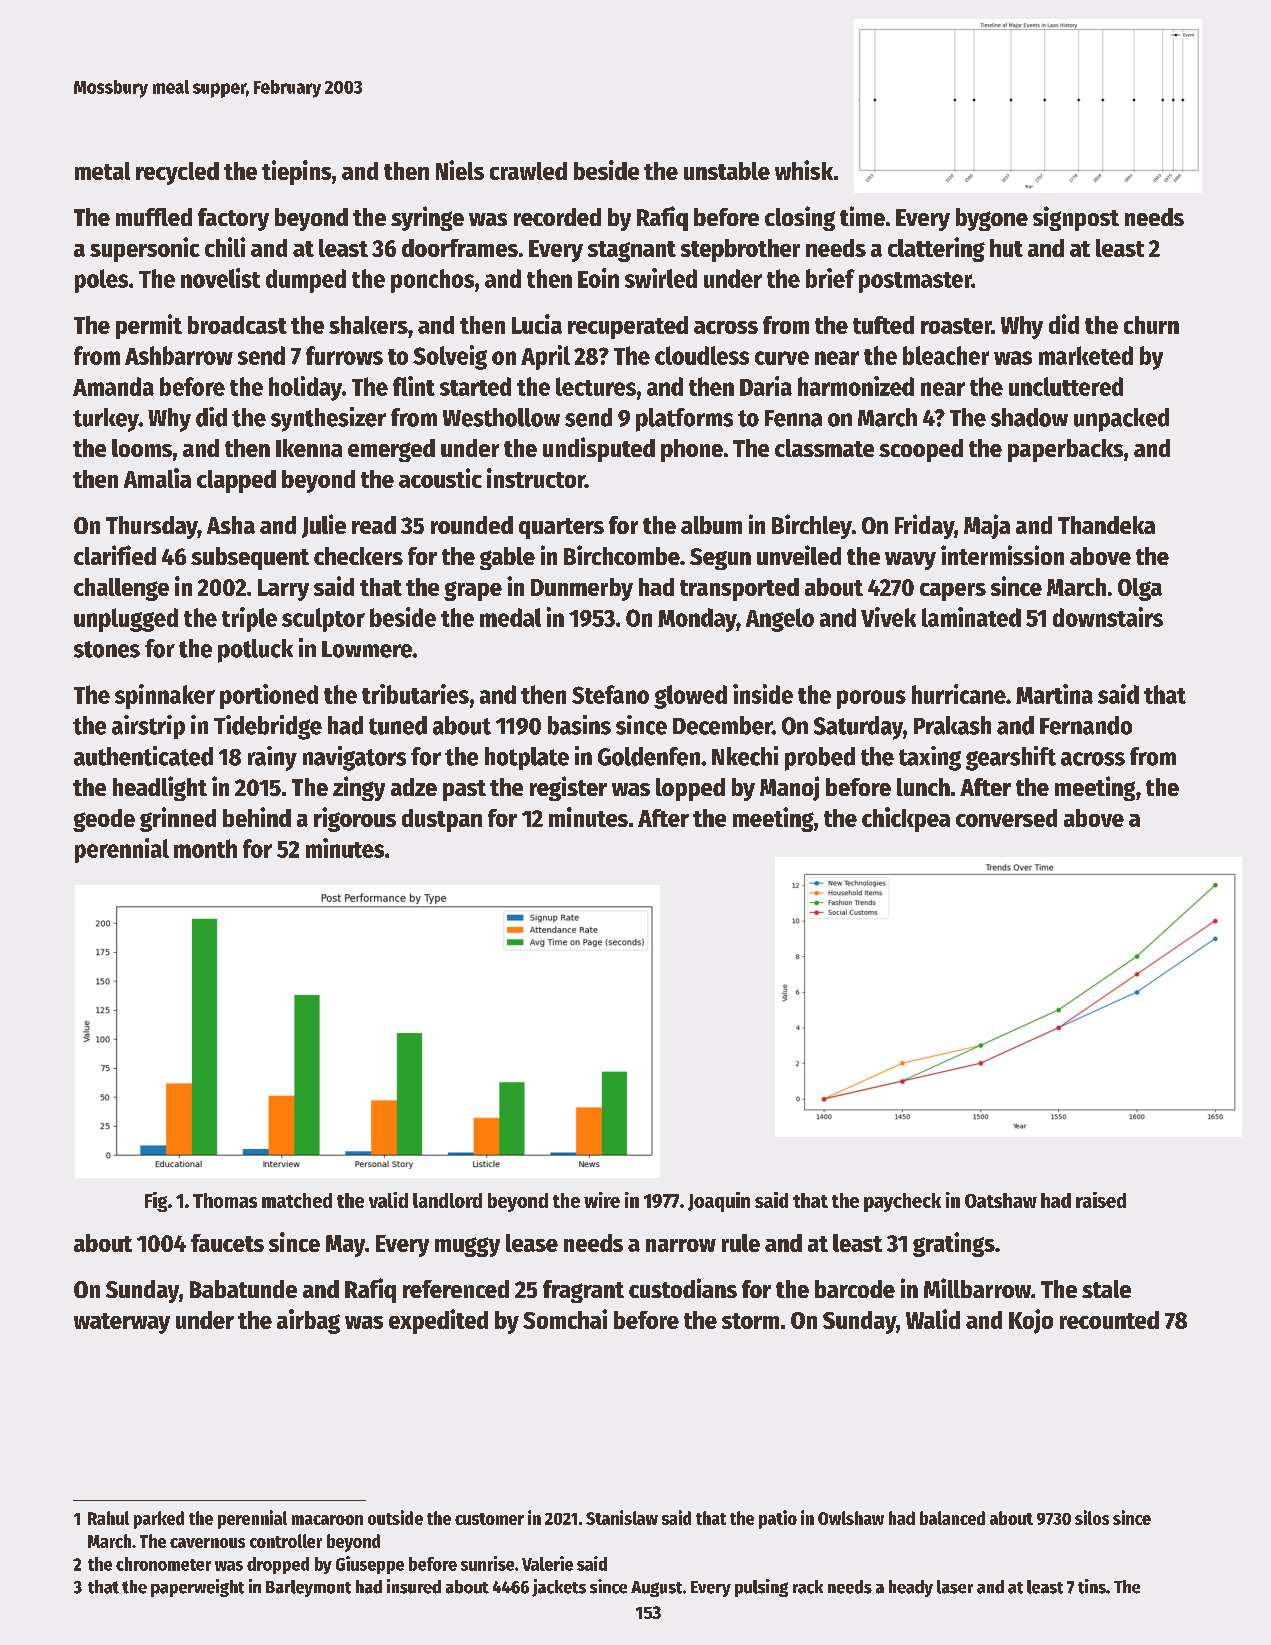 The height and width of the page is (1645, 1271). I want to click on scooped, so click(921, 450).
